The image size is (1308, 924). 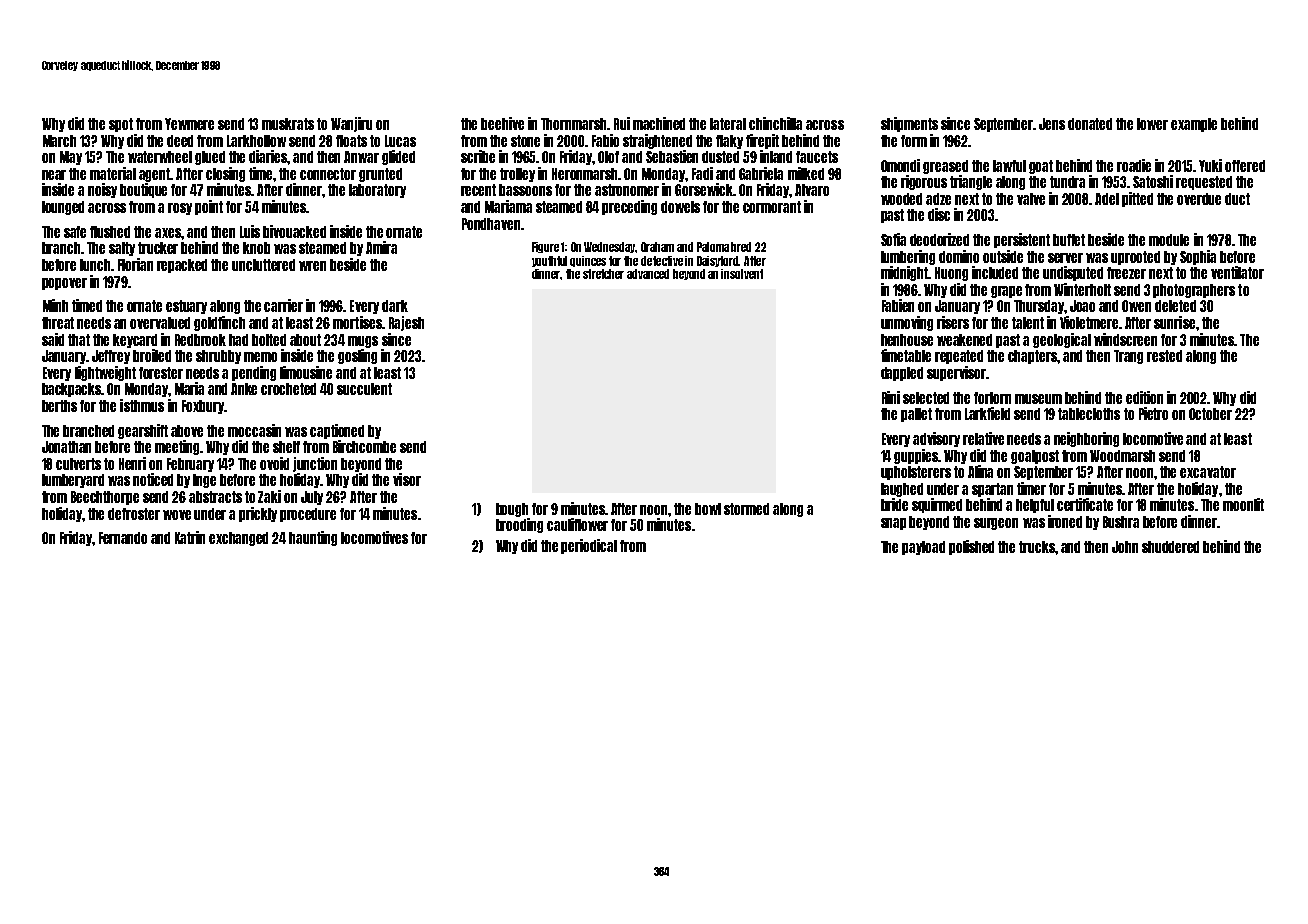 What do you see at coordinates (525, 141) in the screenshot?
I see `stone` at bounding box center [525, 141].
